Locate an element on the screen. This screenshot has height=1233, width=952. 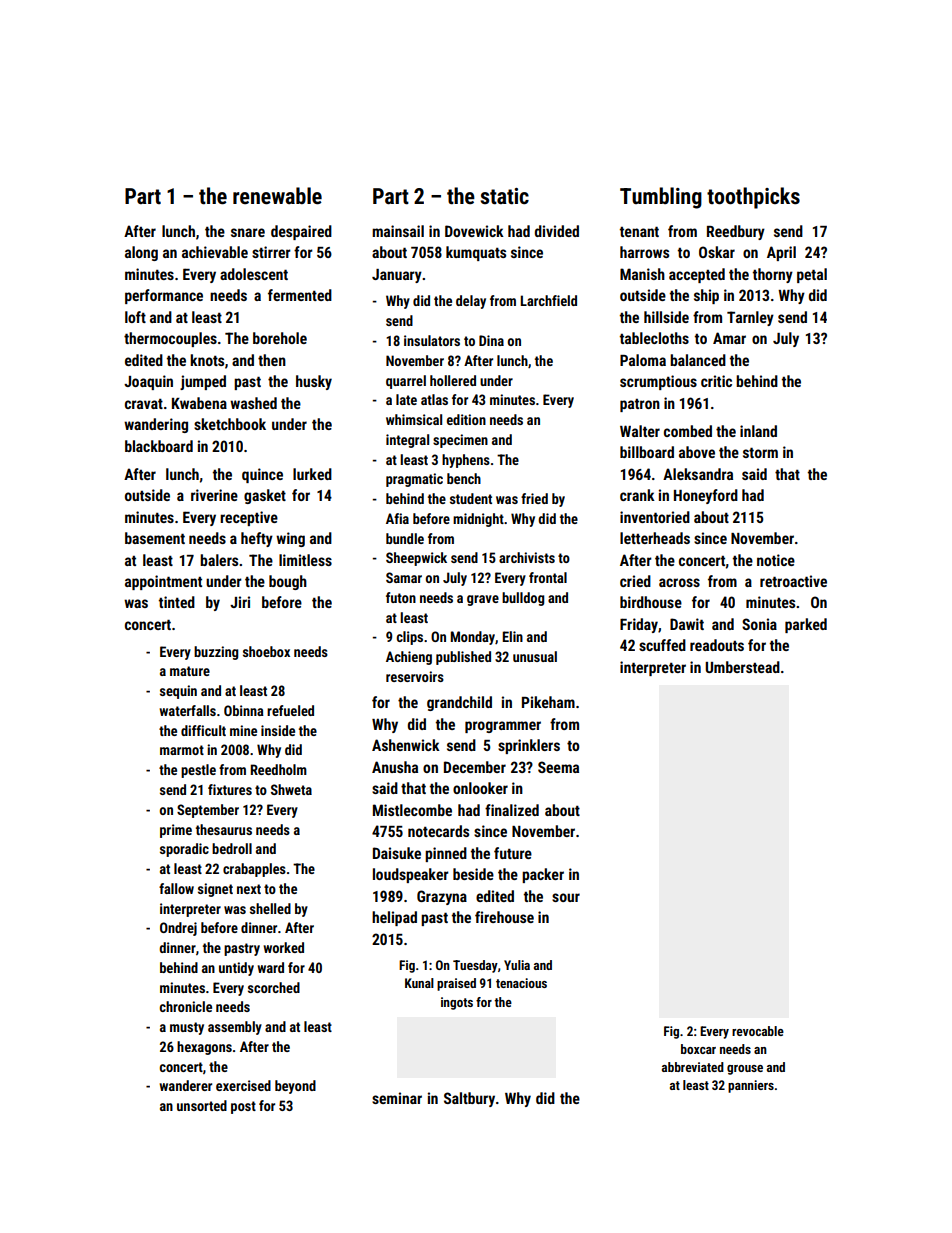
post is located at coordinates (243, 1107).
